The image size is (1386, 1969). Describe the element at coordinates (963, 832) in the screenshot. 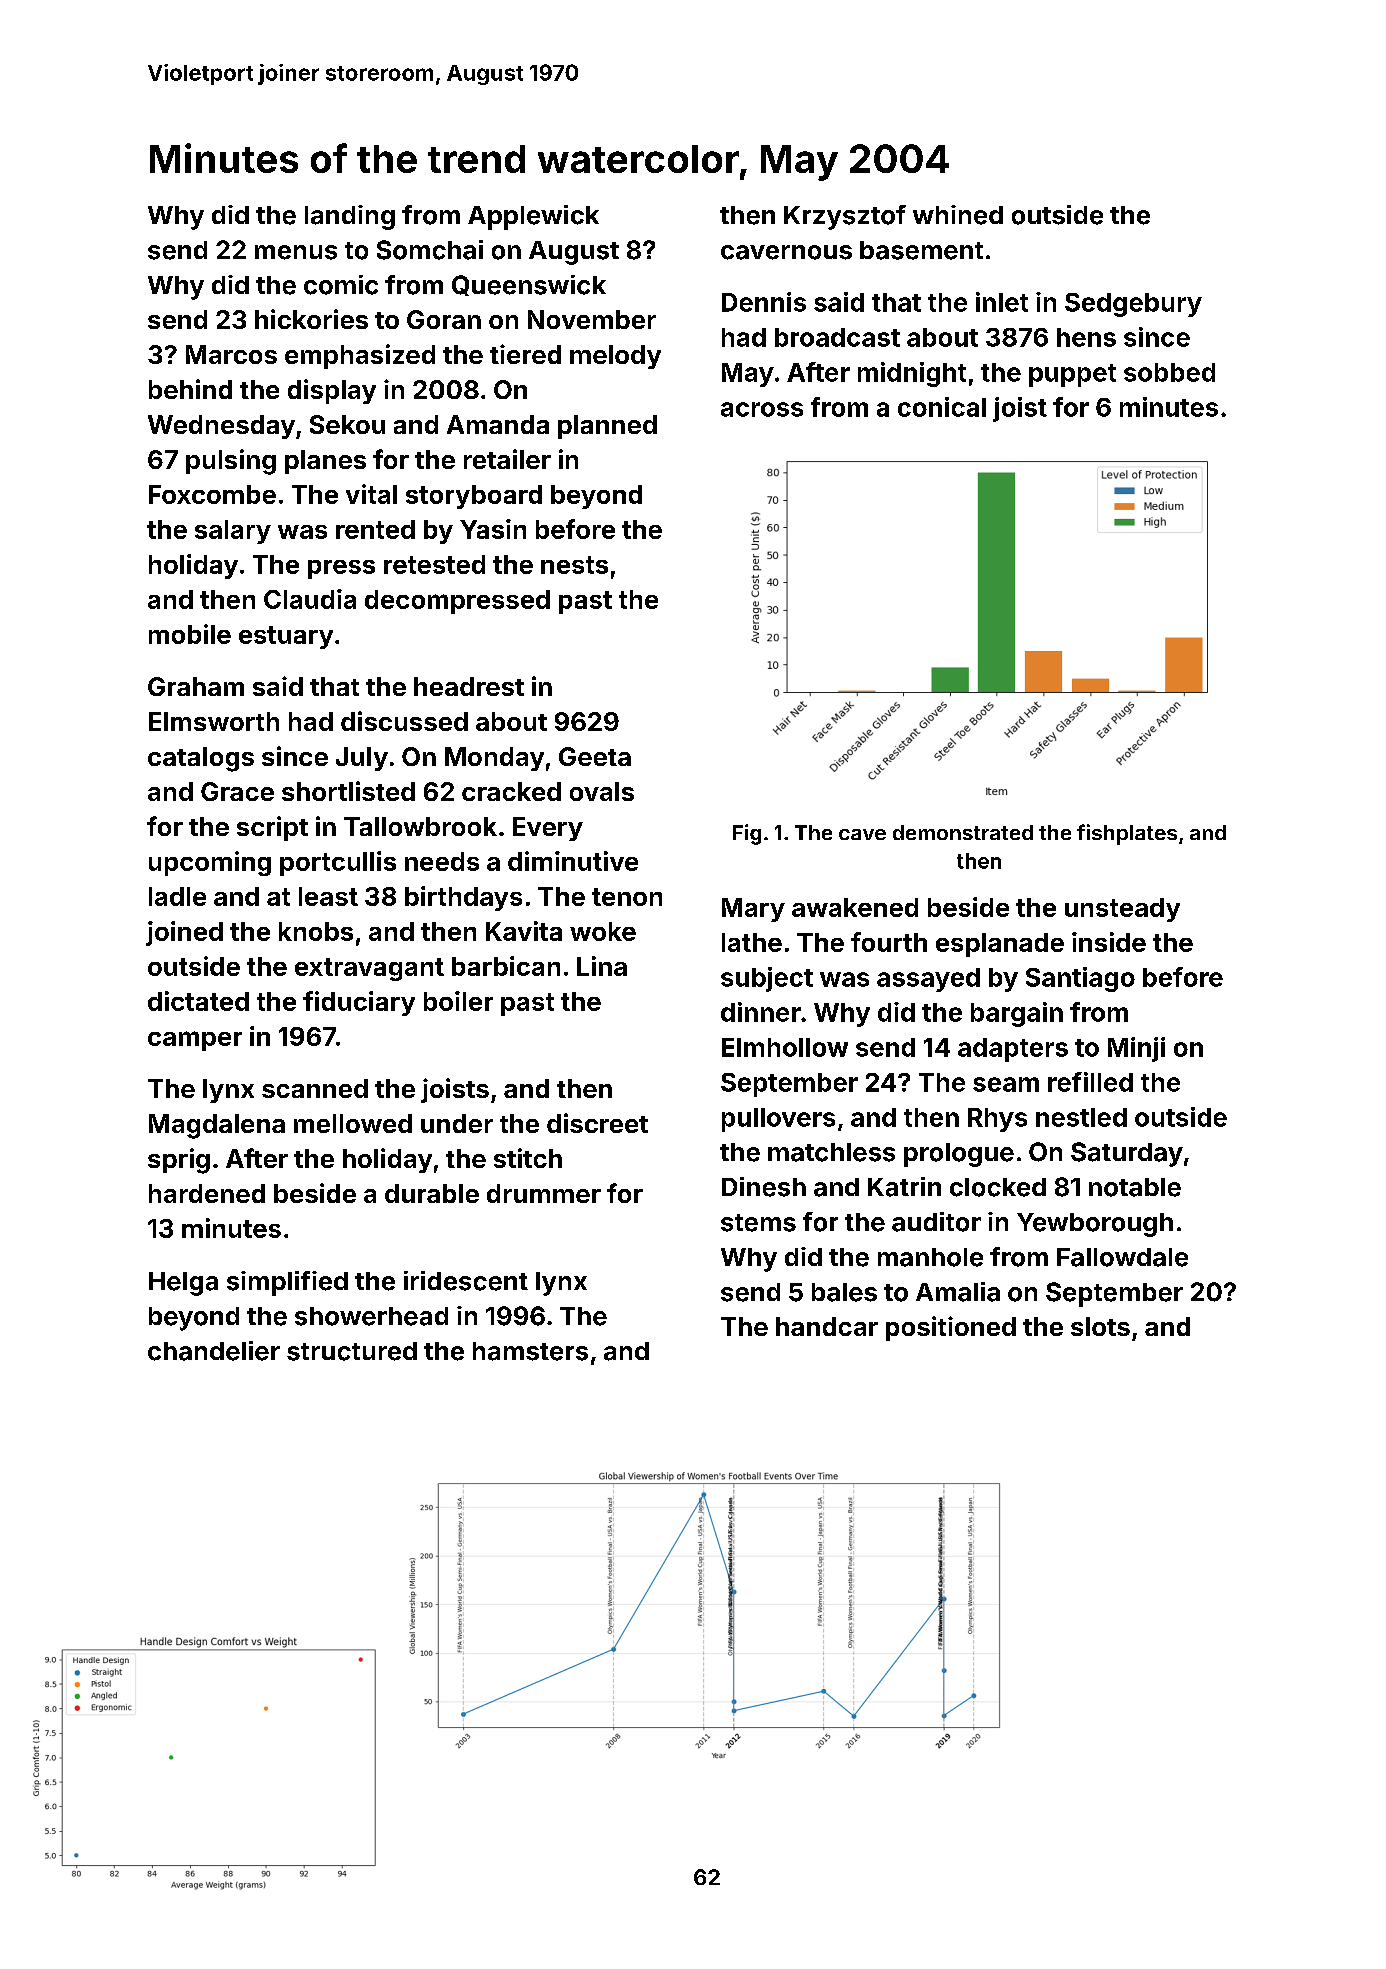

I see `demonstrated` at that location.
